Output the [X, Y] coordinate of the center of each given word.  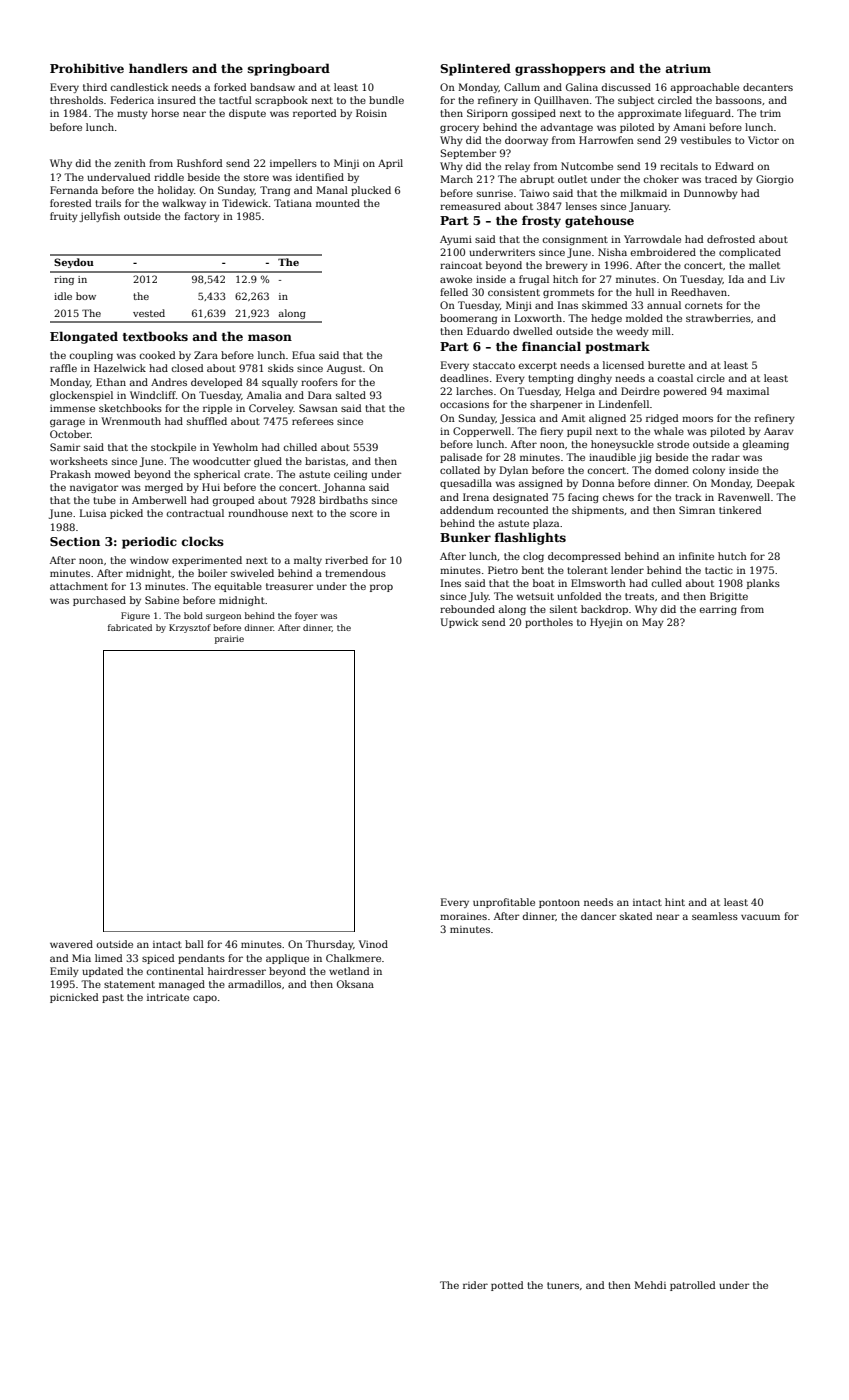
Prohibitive [87, 68]
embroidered [663, 252]
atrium [688, 68]
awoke [456, 279]
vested [149, 313]
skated [636, 916]
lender [627, 570]
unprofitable [504, 903]
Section [75, 541]
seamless [715, 916]
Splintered [475, 69]
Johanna [344, 488]
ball [194, 944]
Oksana [355, 984]
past [113, 998]
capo [205, 999]
